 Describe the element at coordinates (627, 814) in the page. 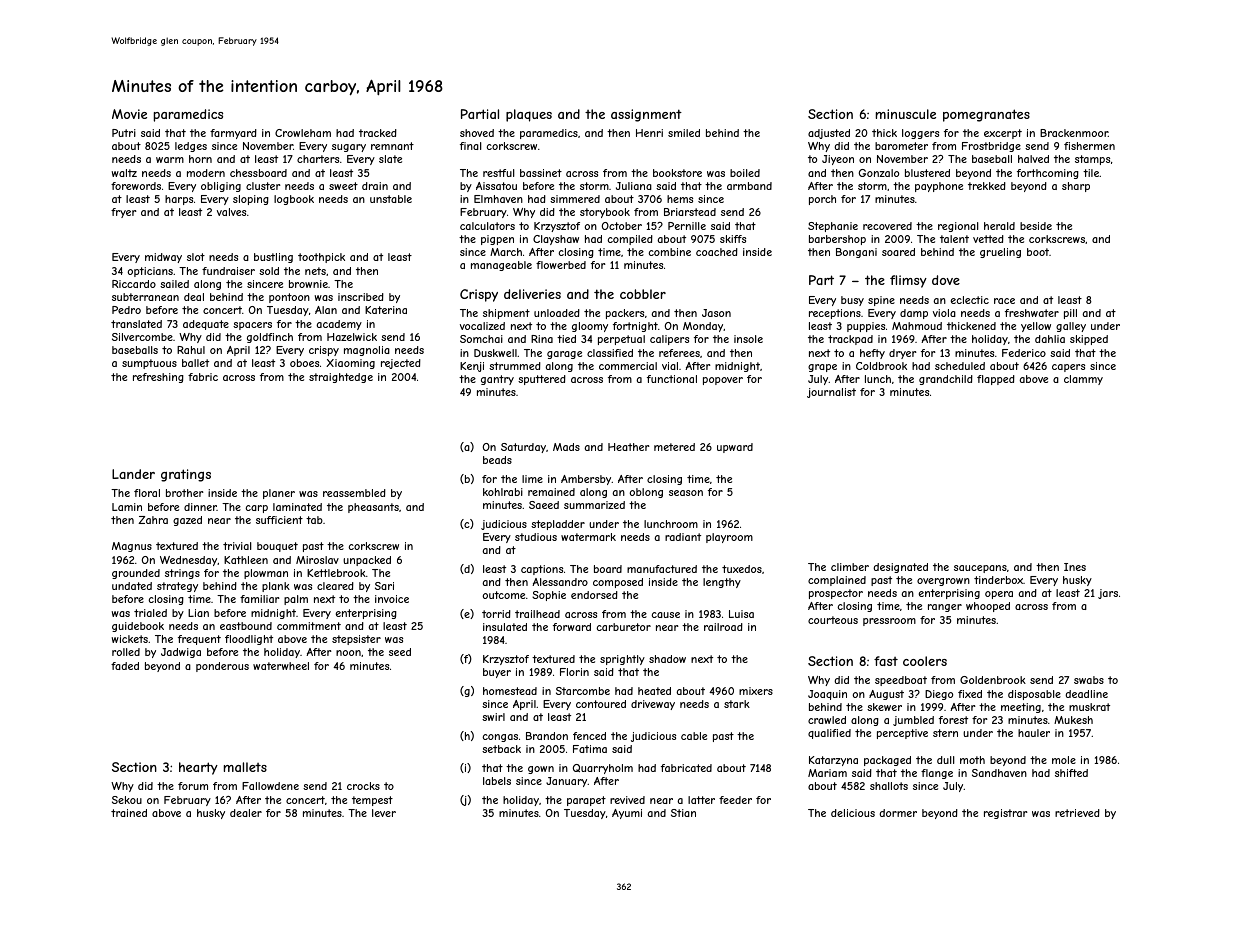

I see `Ayumi` at that location.
